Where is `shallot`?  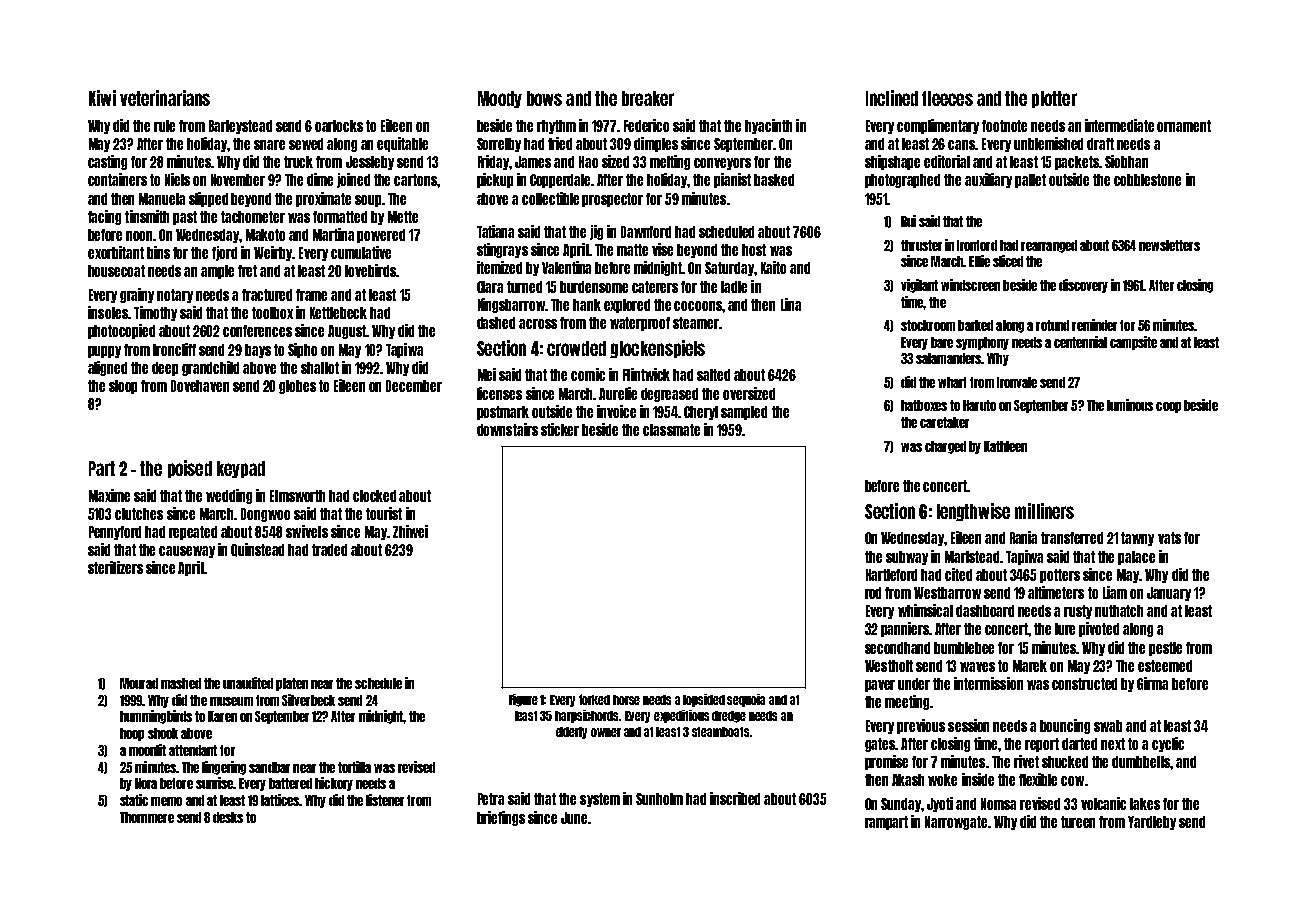 shallot is located at coordinates (320, 368).
